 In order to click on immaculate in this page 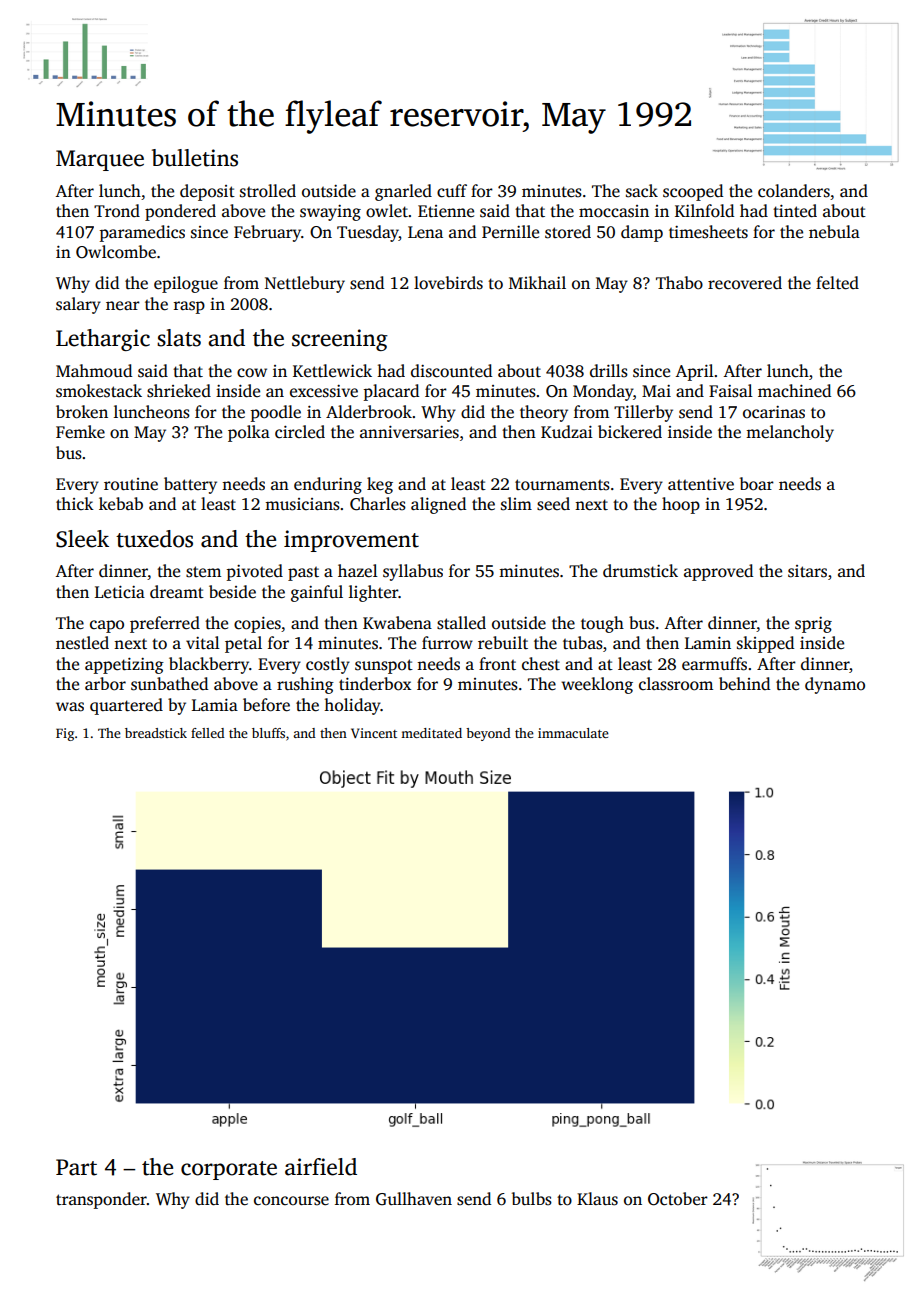, I will do `click(573, 733)`.
